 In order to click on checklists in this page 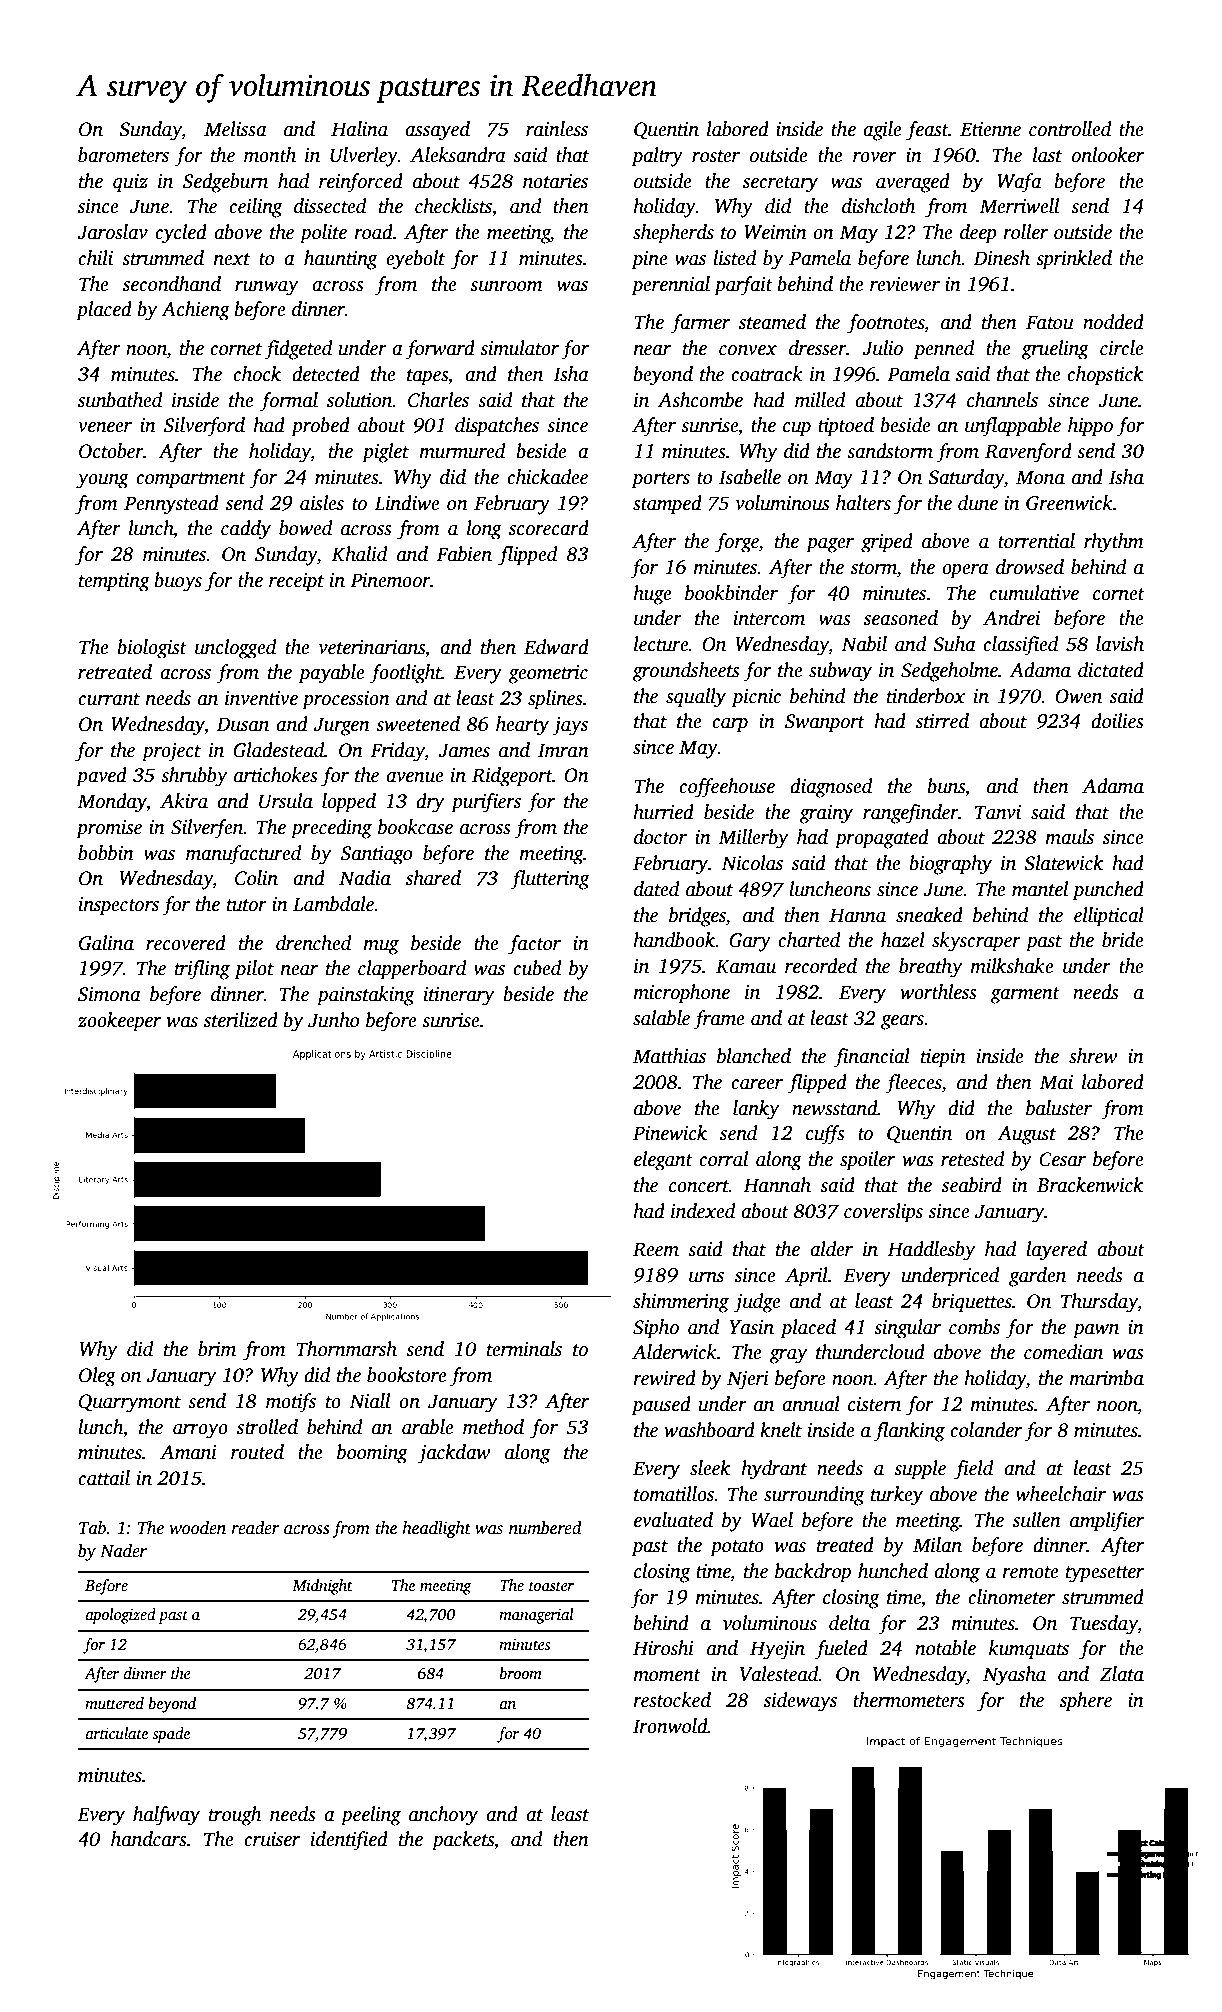, I will do `click(453, 206)`.
